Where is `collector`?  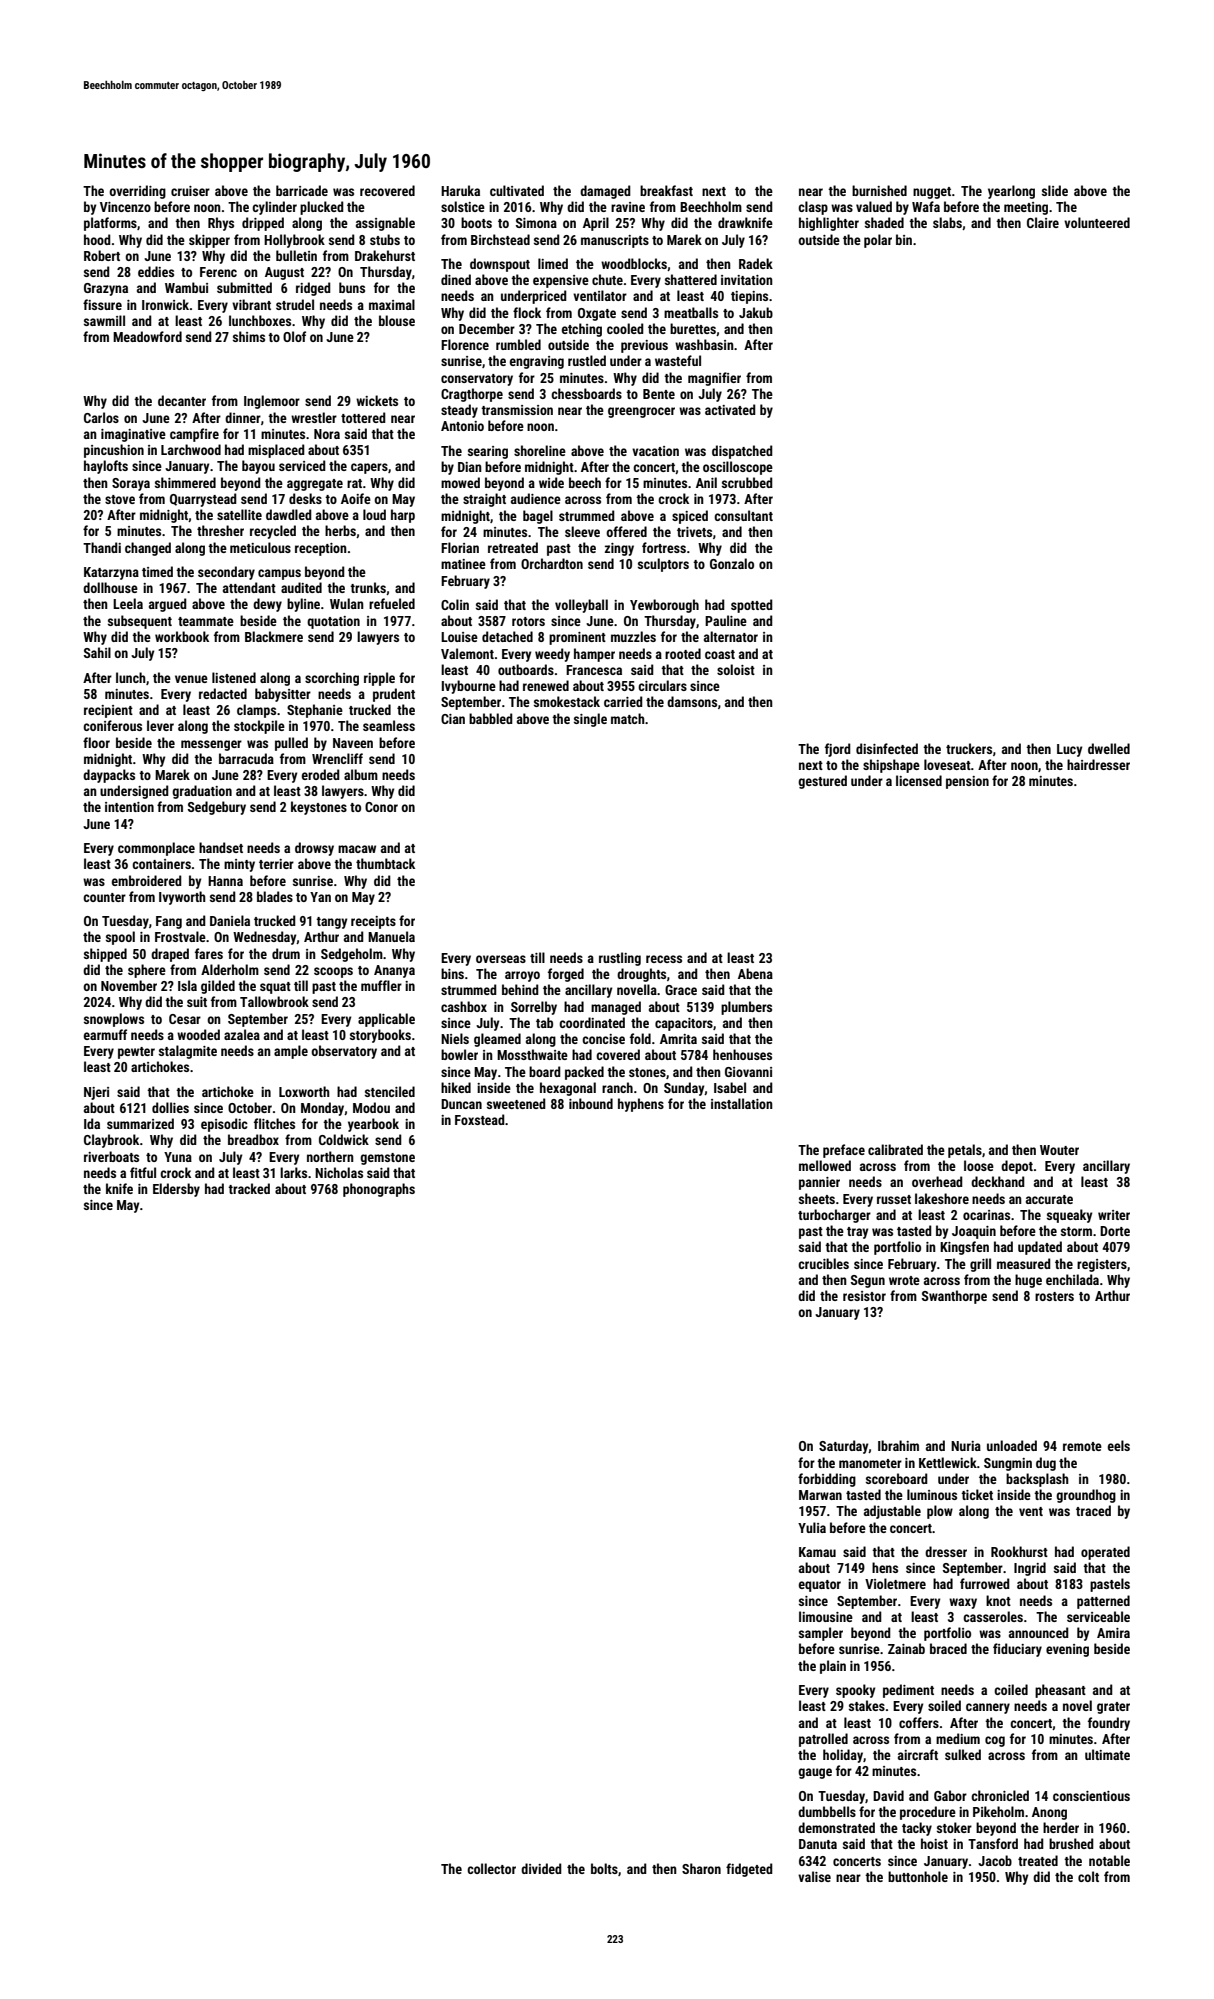 collector is located at coordinates (491, 1868).
